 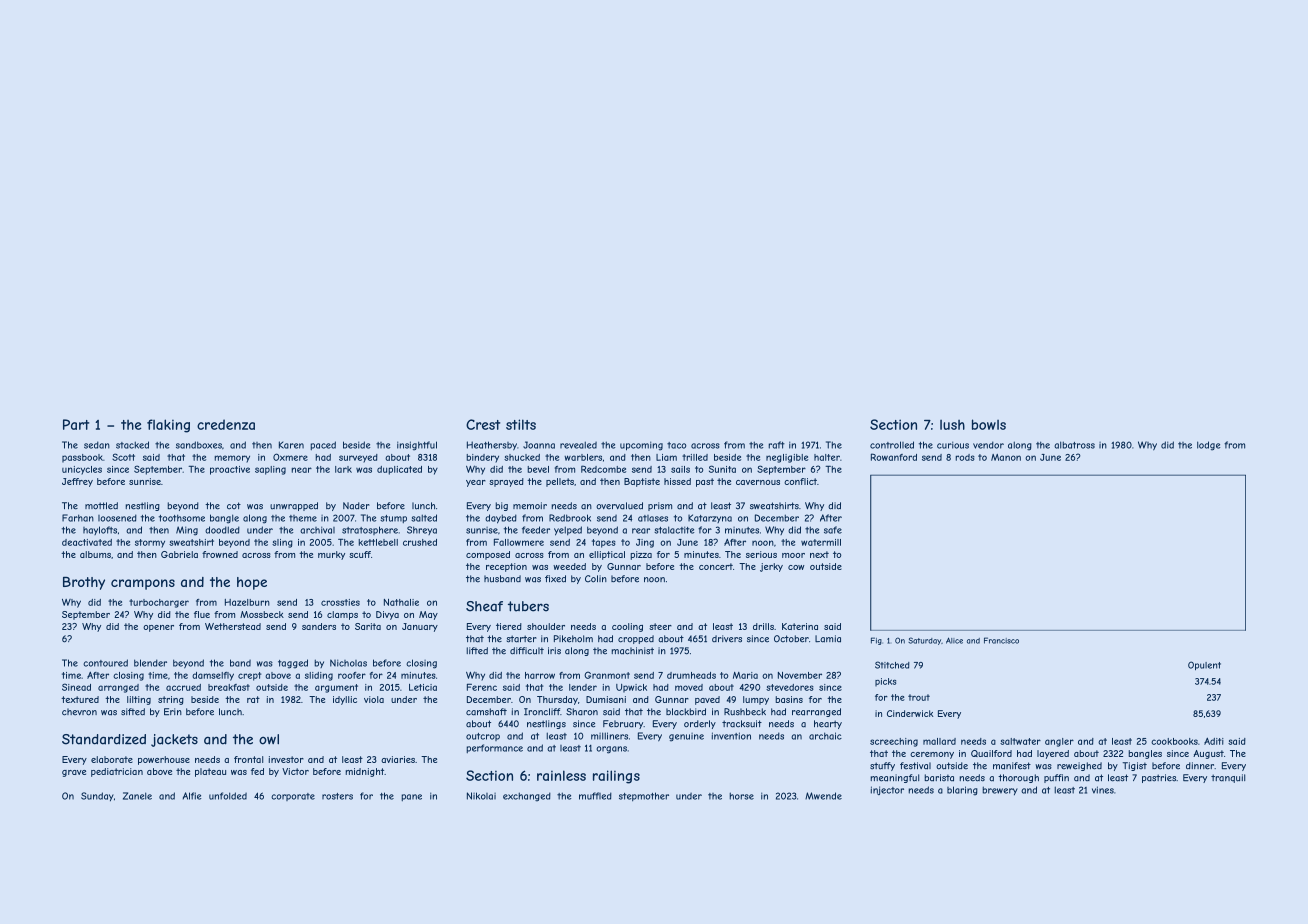 I want to click on lodge, so click(x=1209, y=446).
